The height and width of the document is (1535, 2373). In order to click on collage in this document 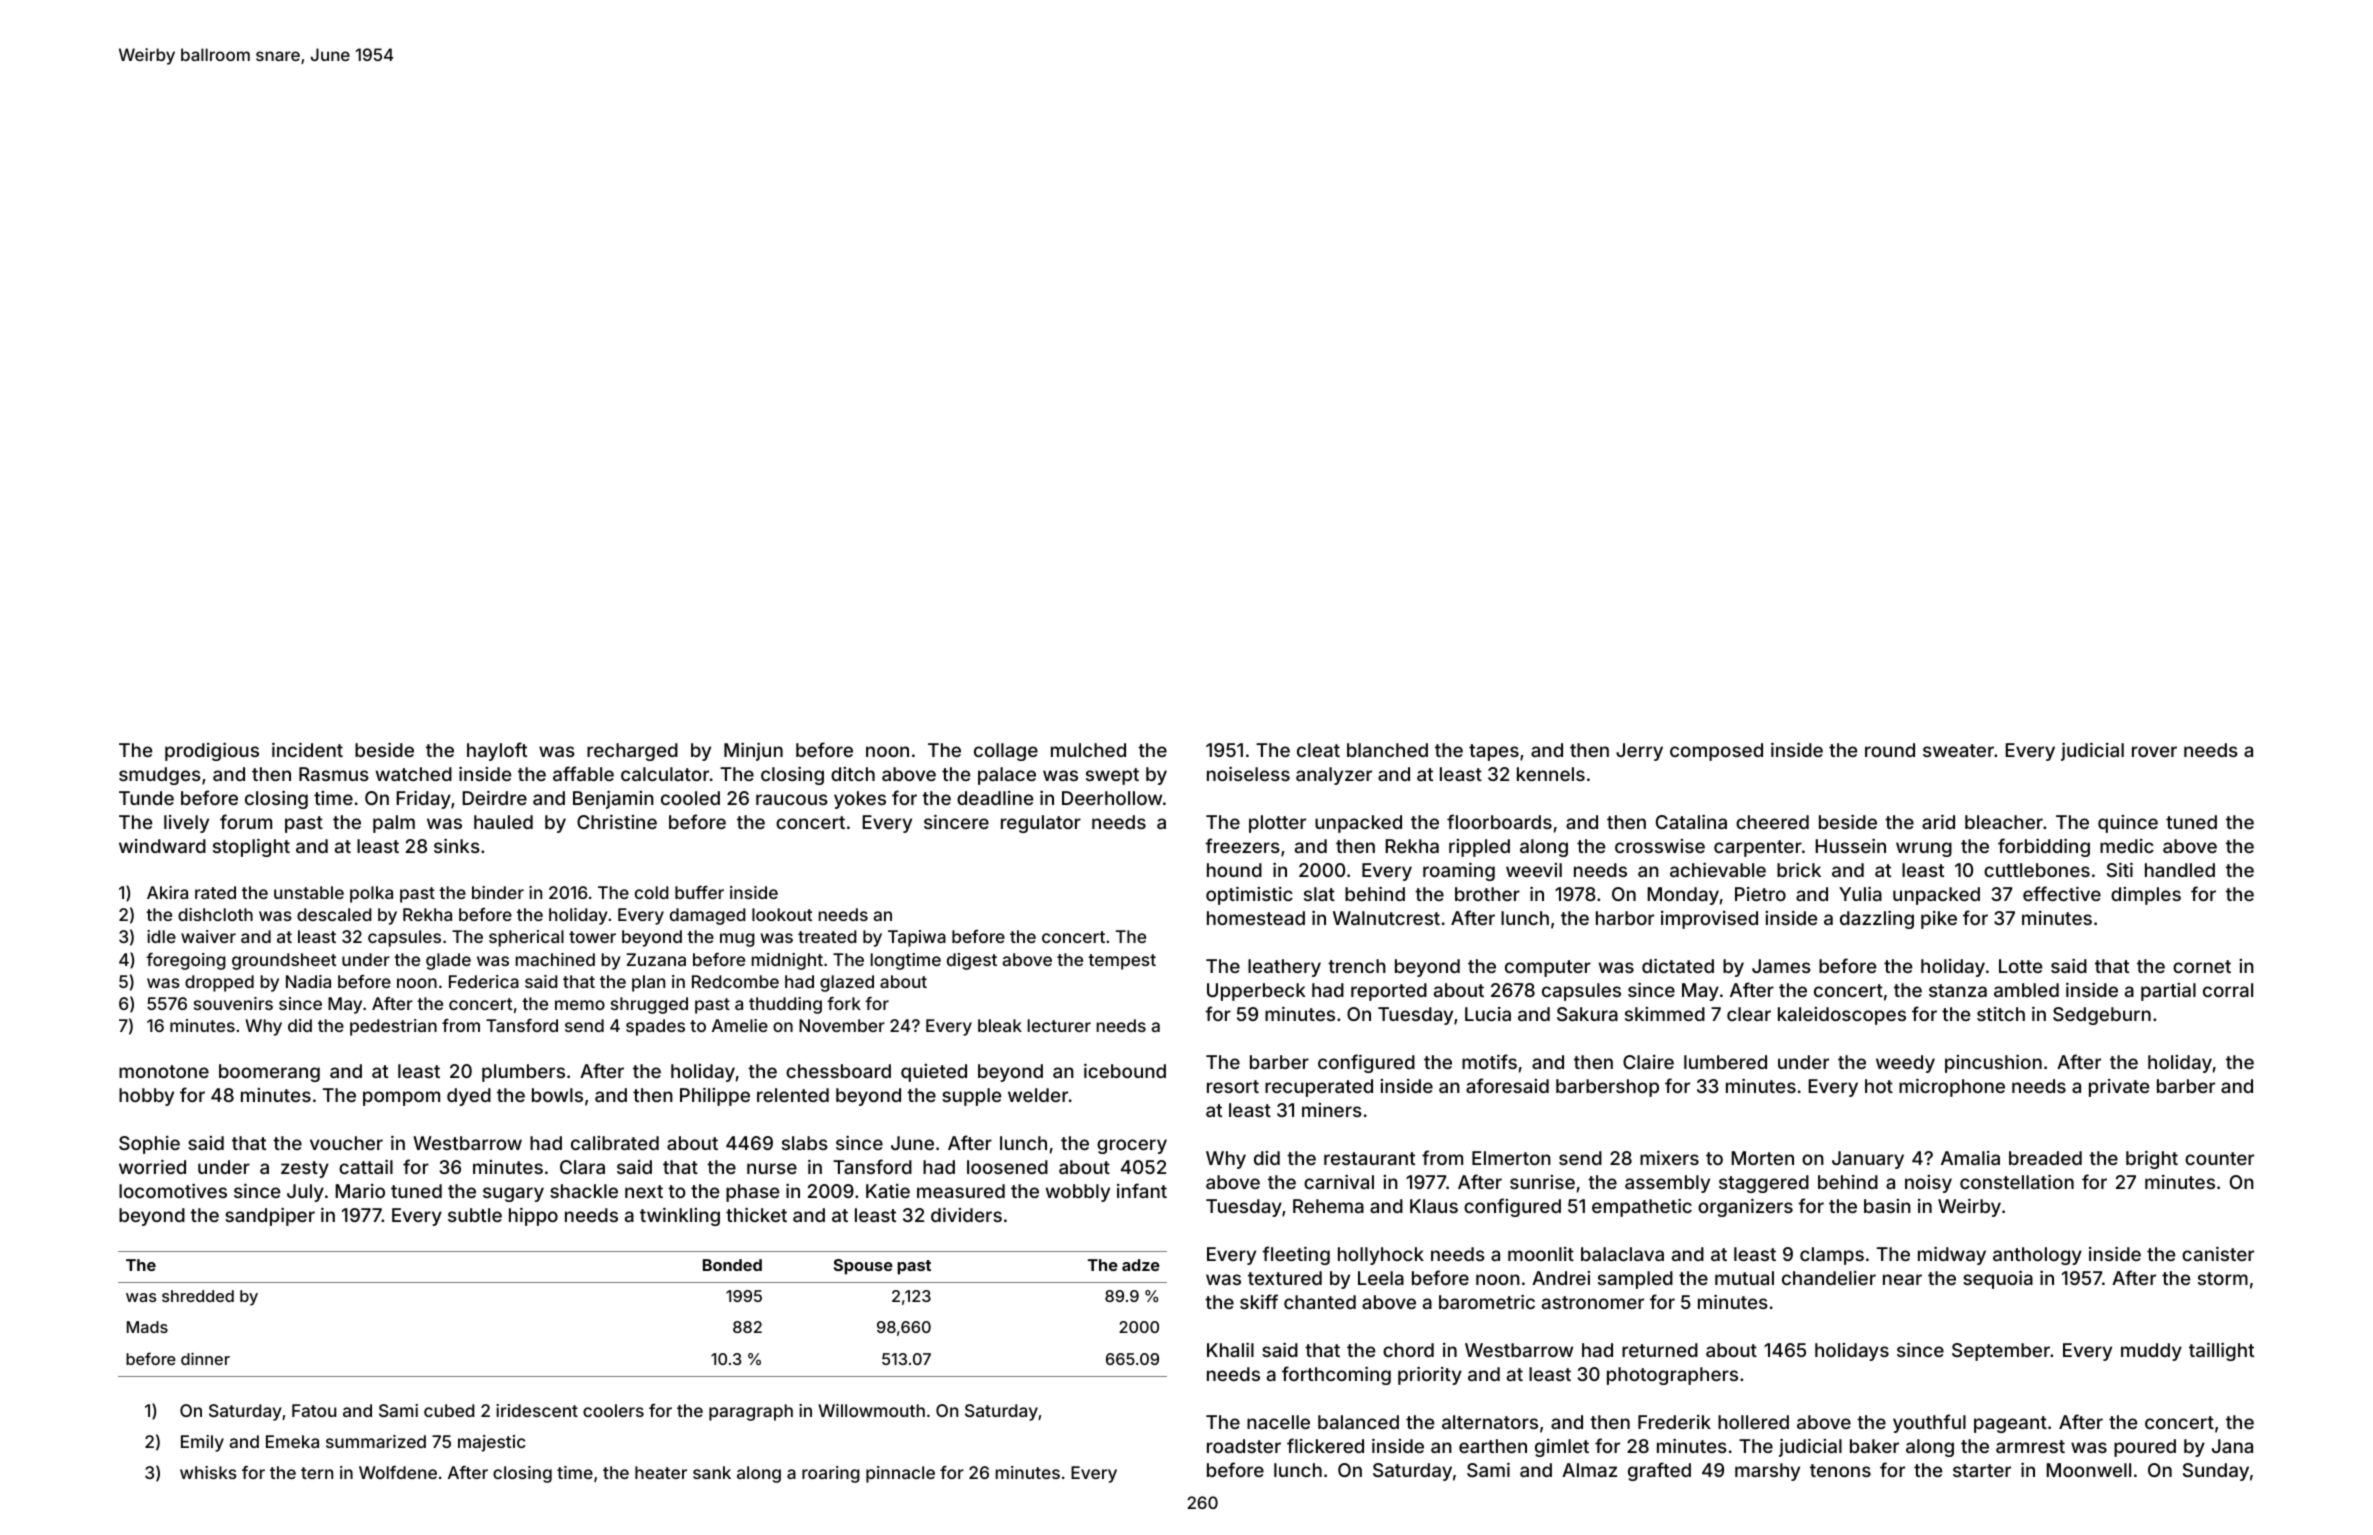, I will do `click(1006, 752)`.
